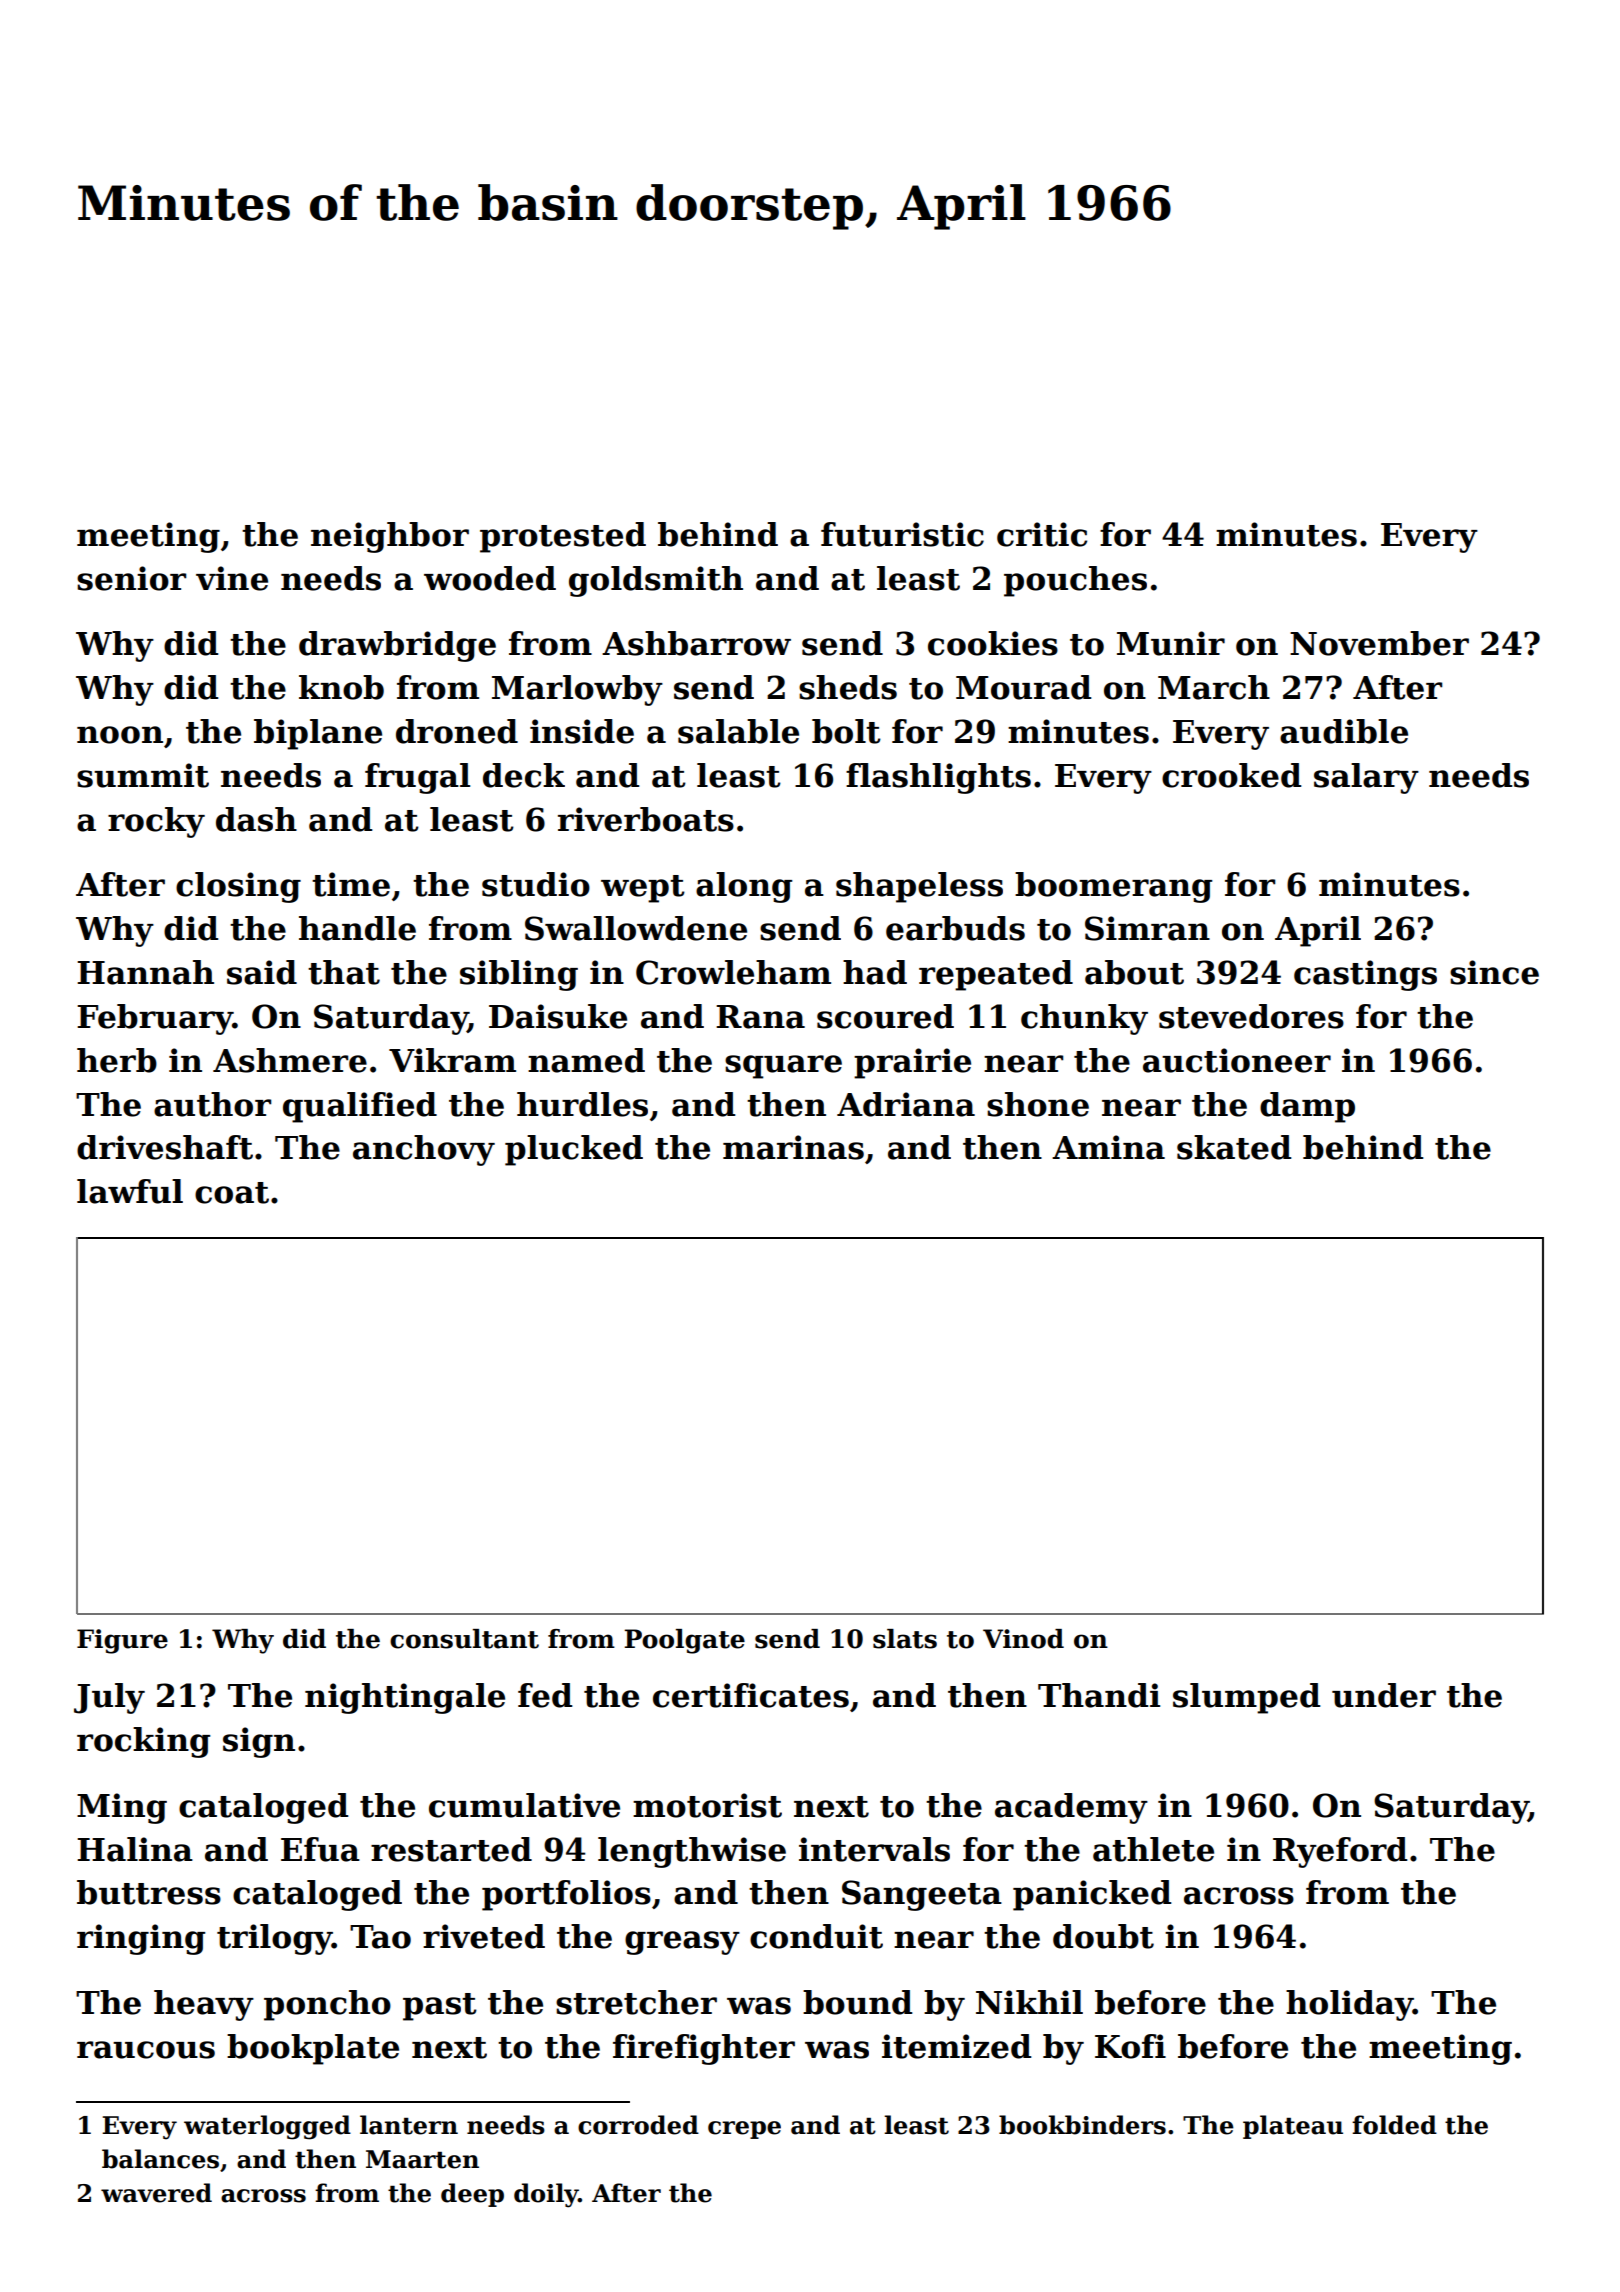 The height and width of the screenshot is (2292, 1620). What do you see at coordinates (684, 1641) in the screenshot?
I see `Poolgate` at bounding box center [684, 1641].
